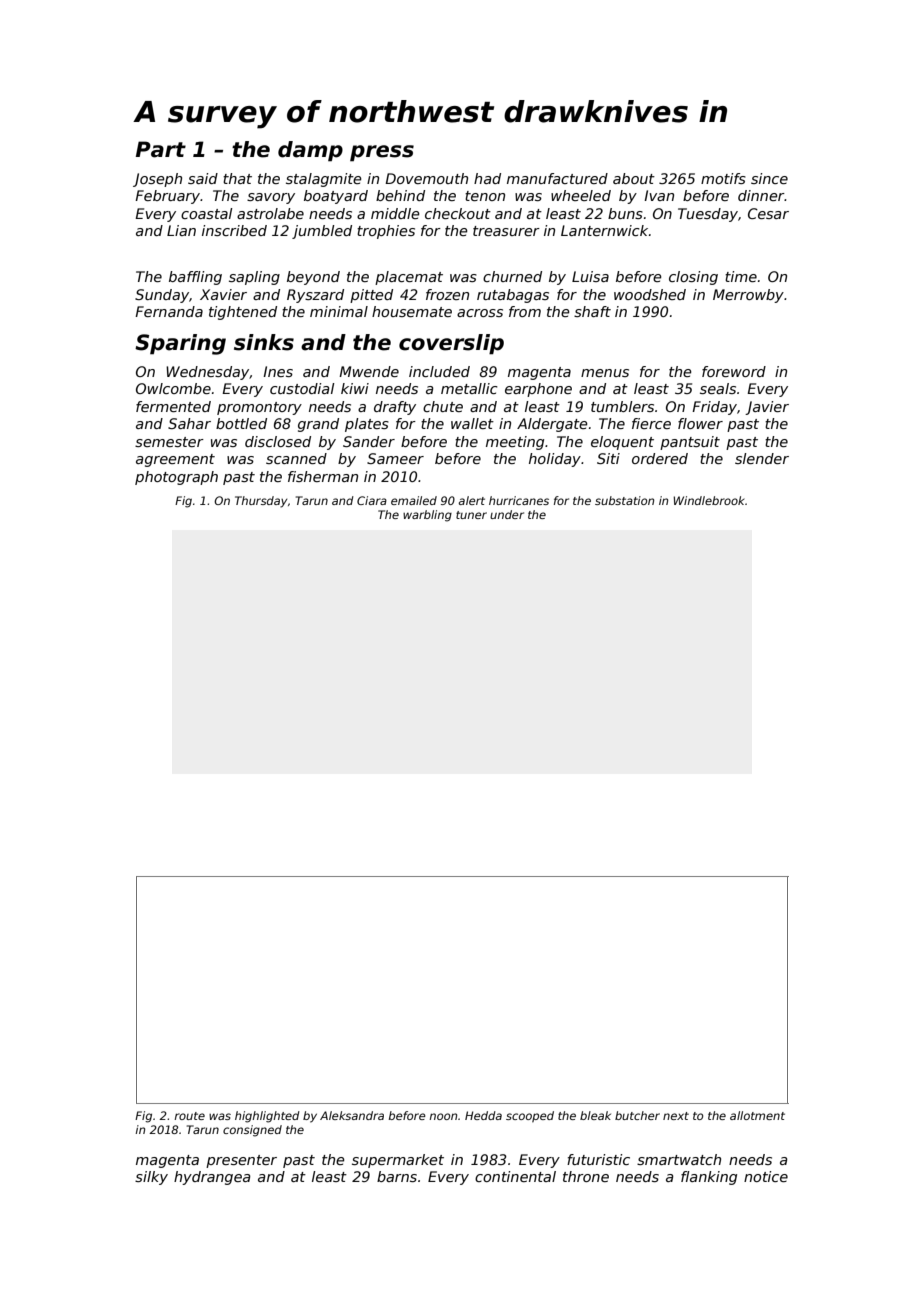  What do you see at coordinates (252, 1131) in the image?
I see `consigned` at bounding box center [252, 1131].
